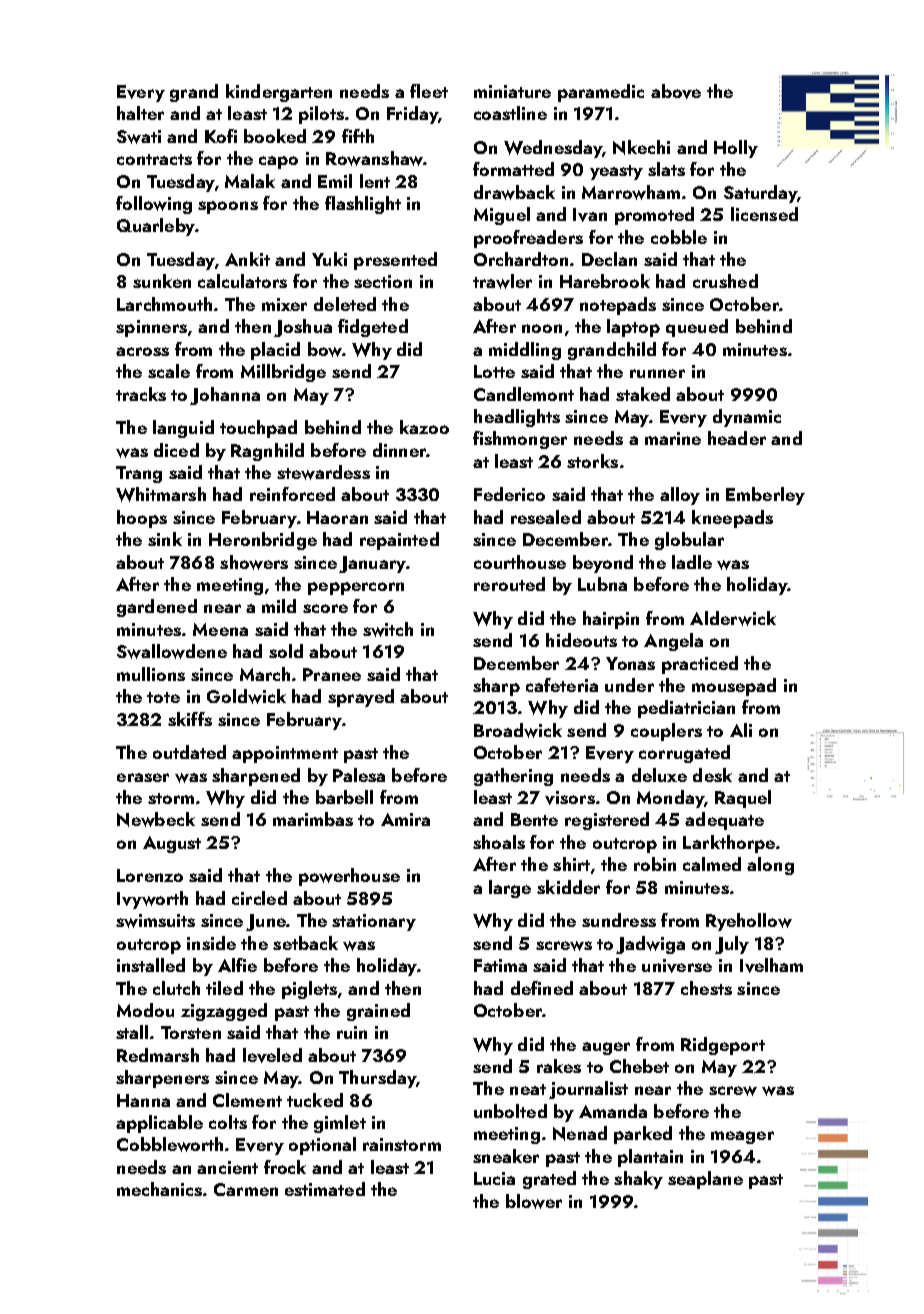 This screenshot has width=924, height=1314. I want to click on Alderwick, so click(733, 618).
